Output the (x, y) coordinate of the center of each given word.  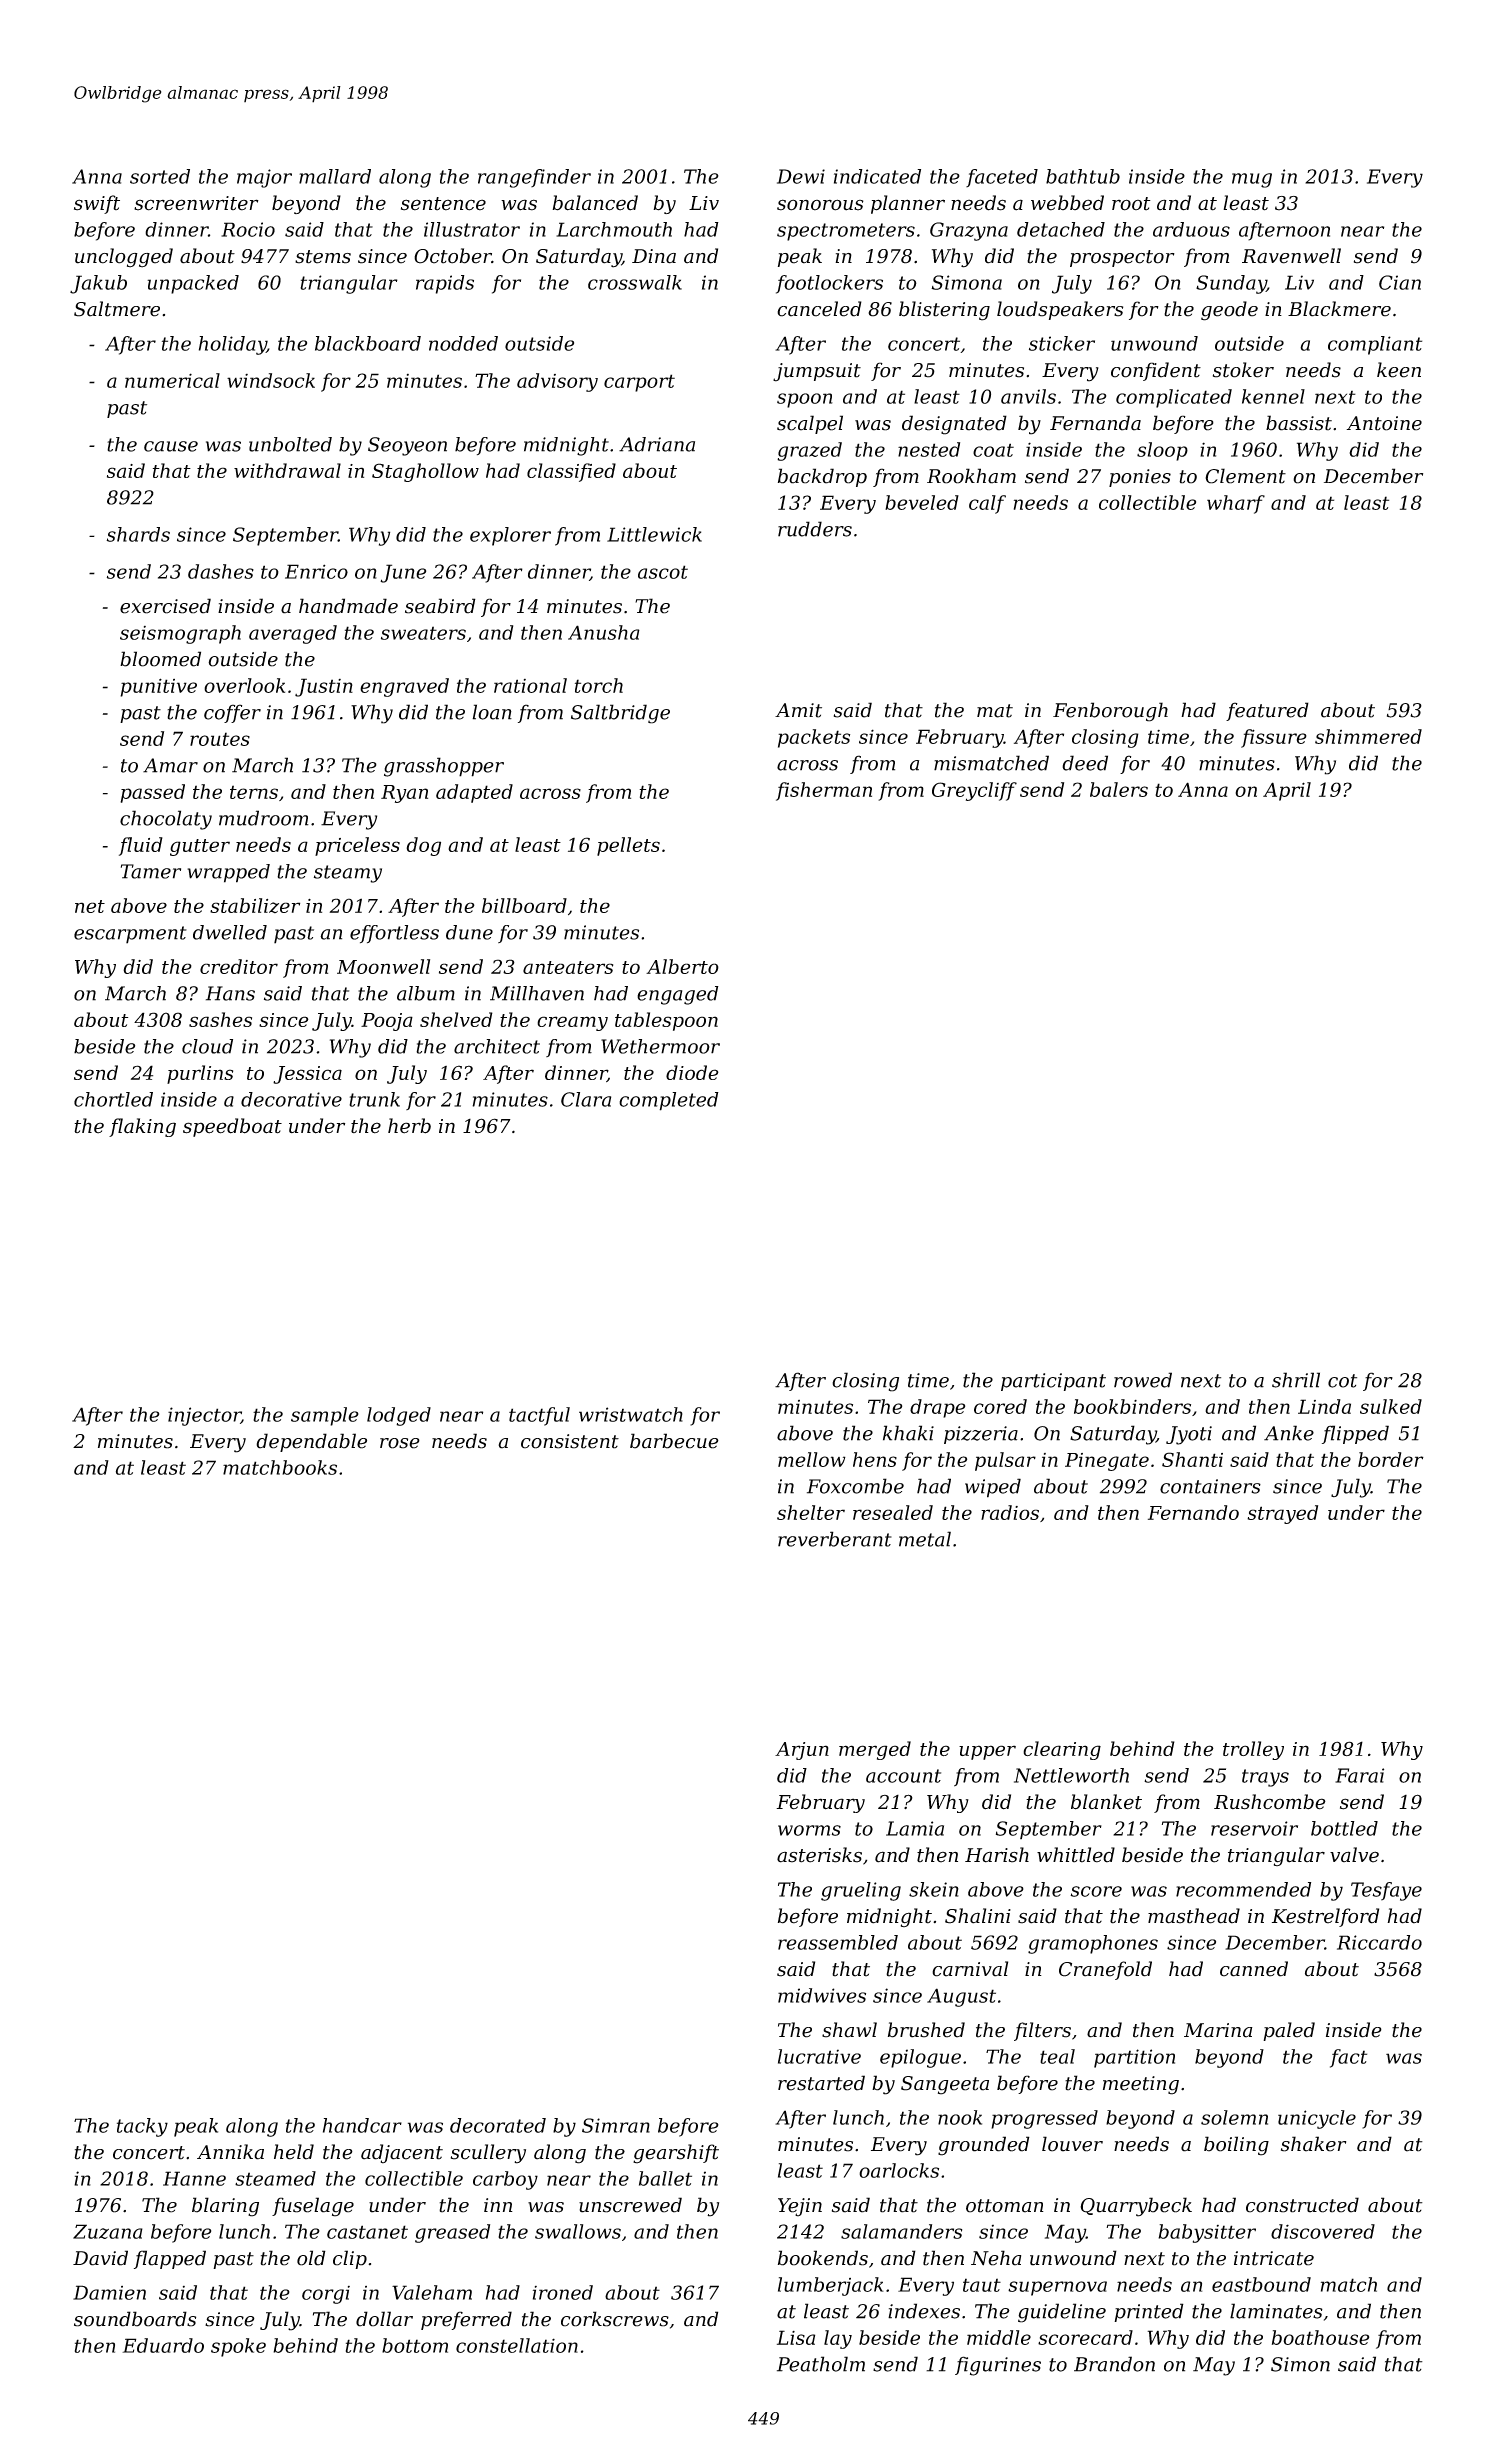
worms (809, 1830)
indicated (877, 176)
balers (1119, 789)
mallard (335, 176)
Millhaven (537, 993)
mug (1252, 180)
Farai (1359, 1775)
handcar (362, 2125)
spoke (238, 2347)
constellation (517, 2345)
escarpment (130, 935)
